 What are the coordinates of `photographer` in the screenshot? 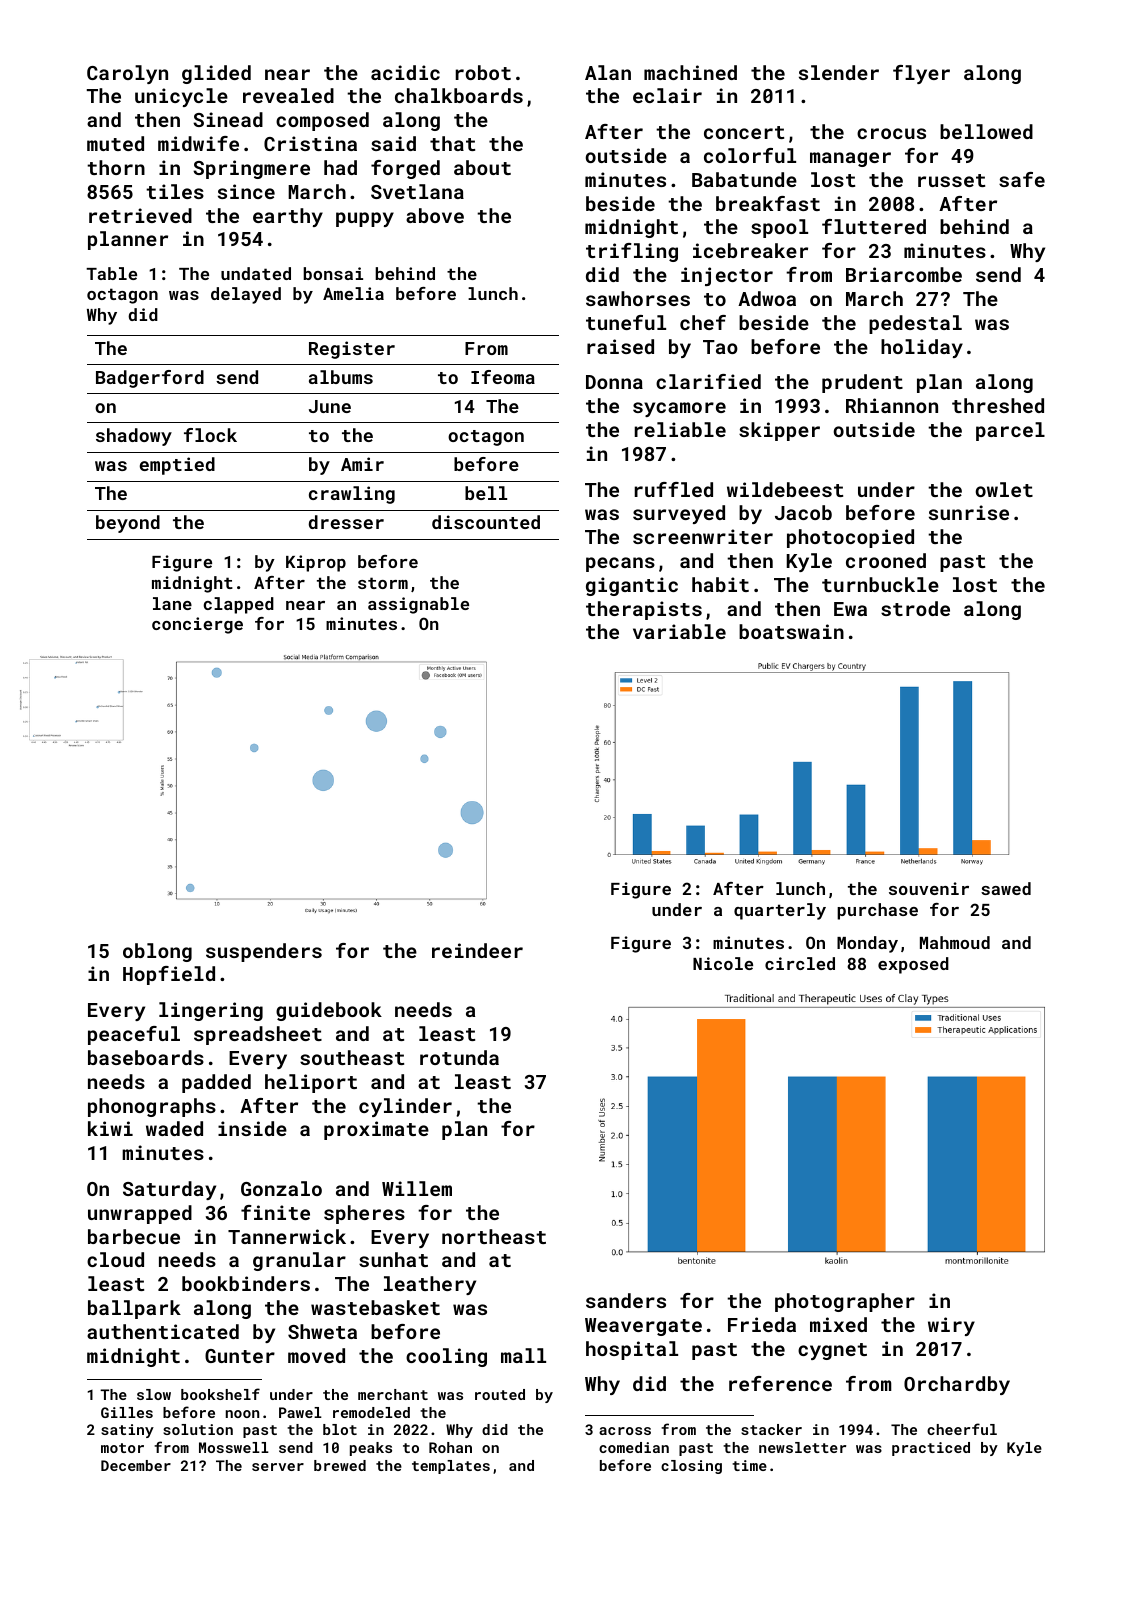 It's located at (845, 1302).
